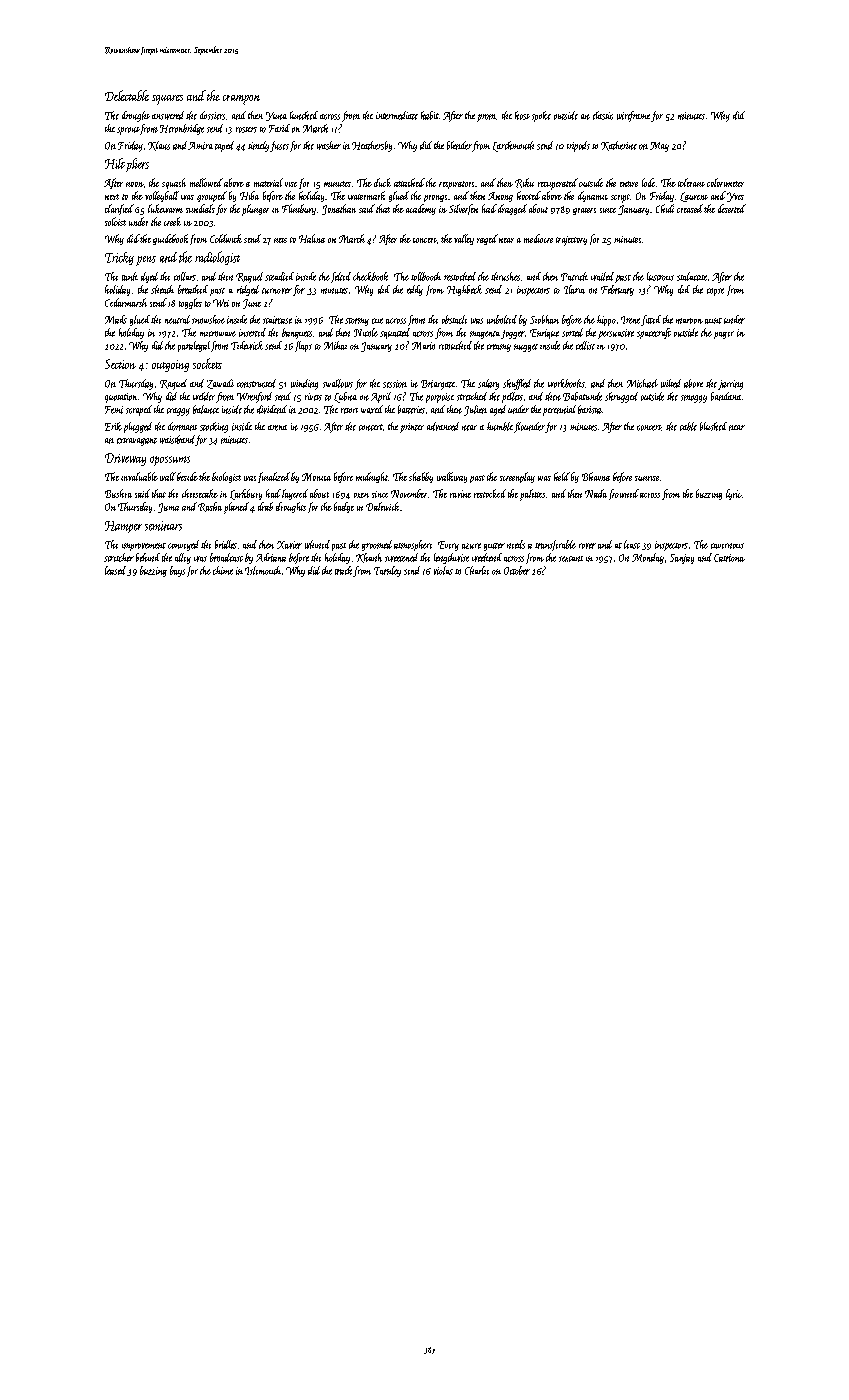 The width and height of the image is (849, 1400). I want to click on blushed, so click(713, 426).
